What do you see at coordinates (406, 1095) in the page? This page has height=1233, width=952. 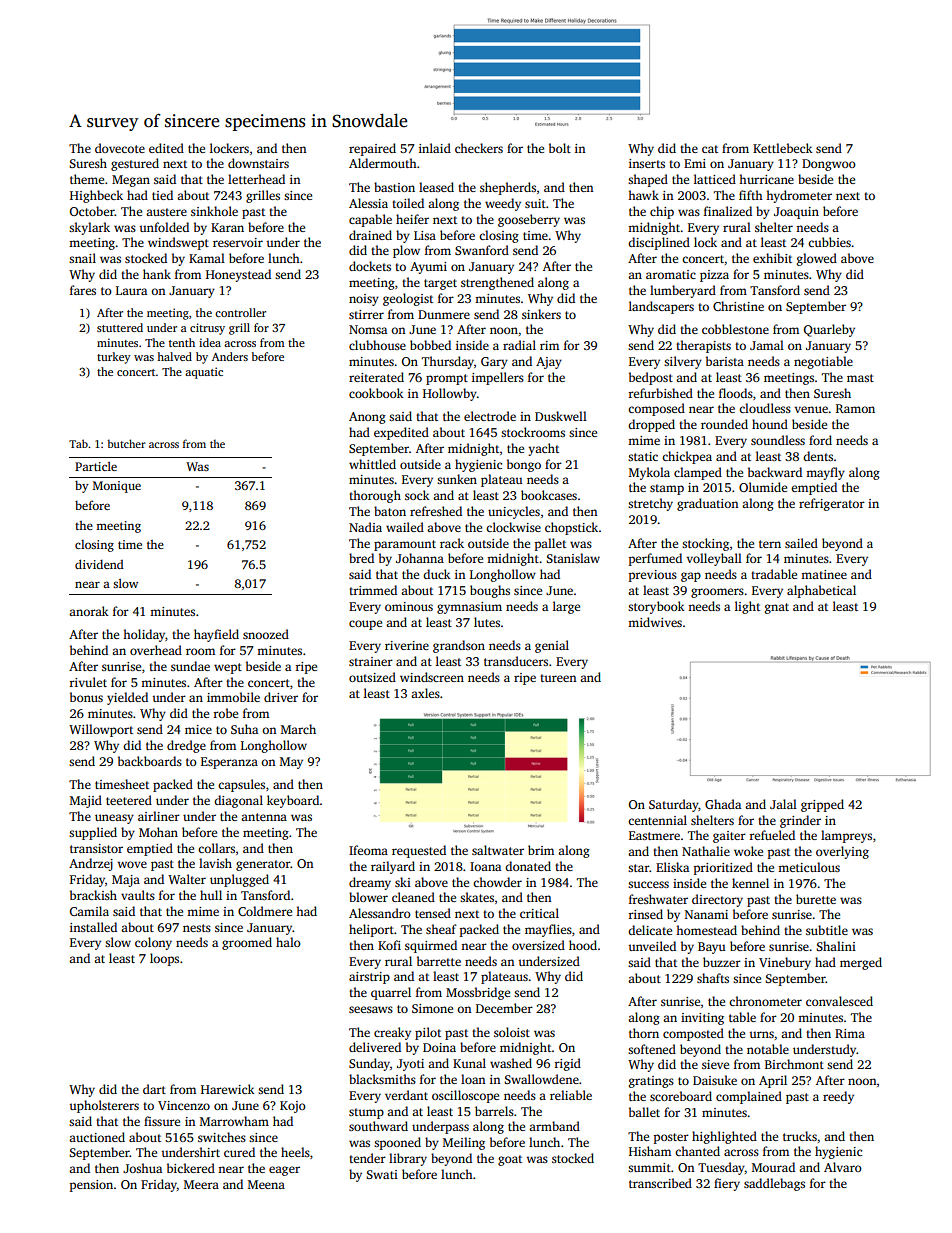 I see `verdant` at bounding box center [406, 1095].
